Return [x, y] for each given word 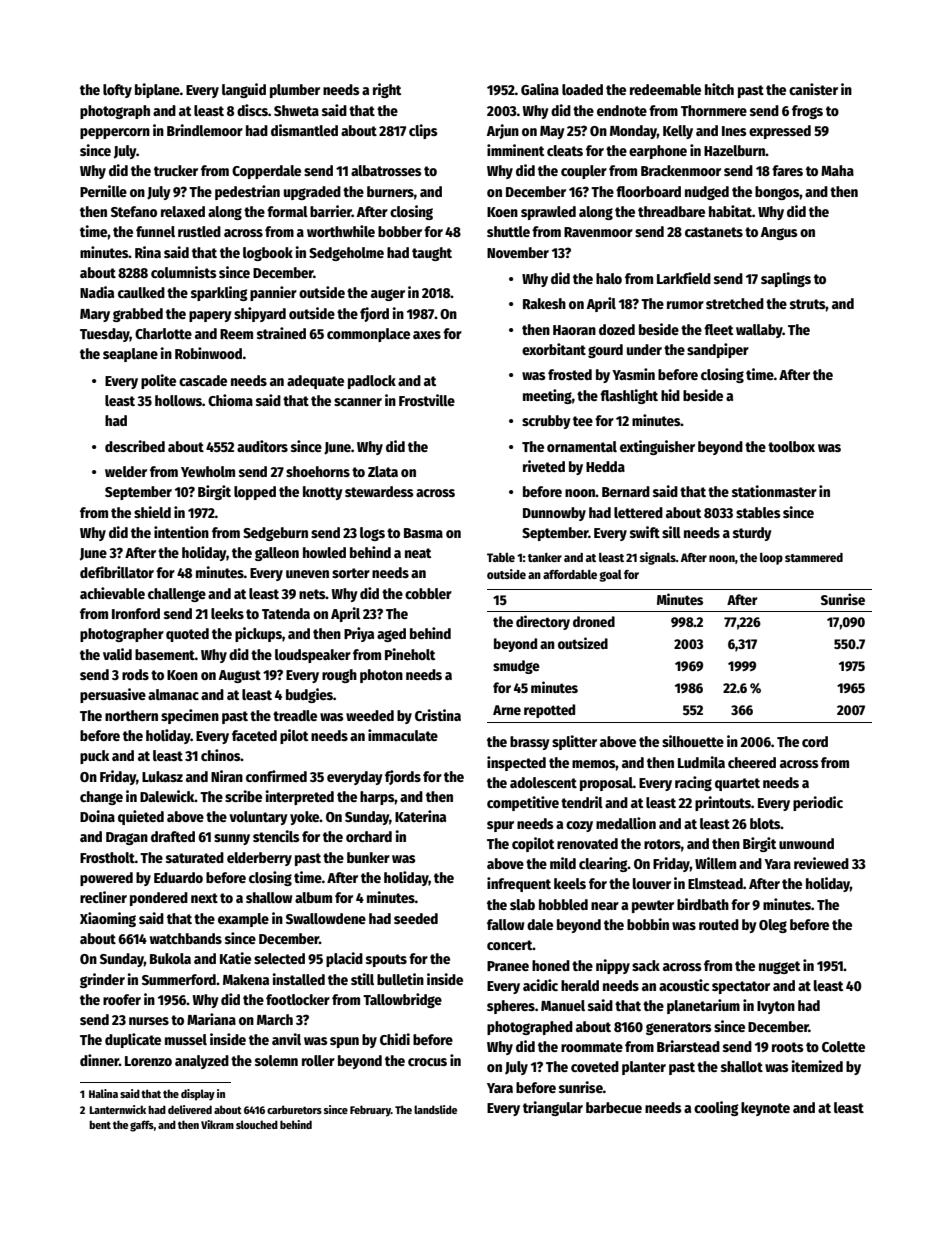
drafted [173, 836]
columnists [184, 272]
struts [808, 304]
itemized [817, 1066]
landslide [435, 1109]
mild [563, 863]
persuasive [113, 695]
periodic [818, 803]
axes [427, 335]
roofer [122, 999]
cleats [565, 150]
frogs [807, 112]
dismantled [304, 130]
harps [377, 798]
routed [719, 924]
